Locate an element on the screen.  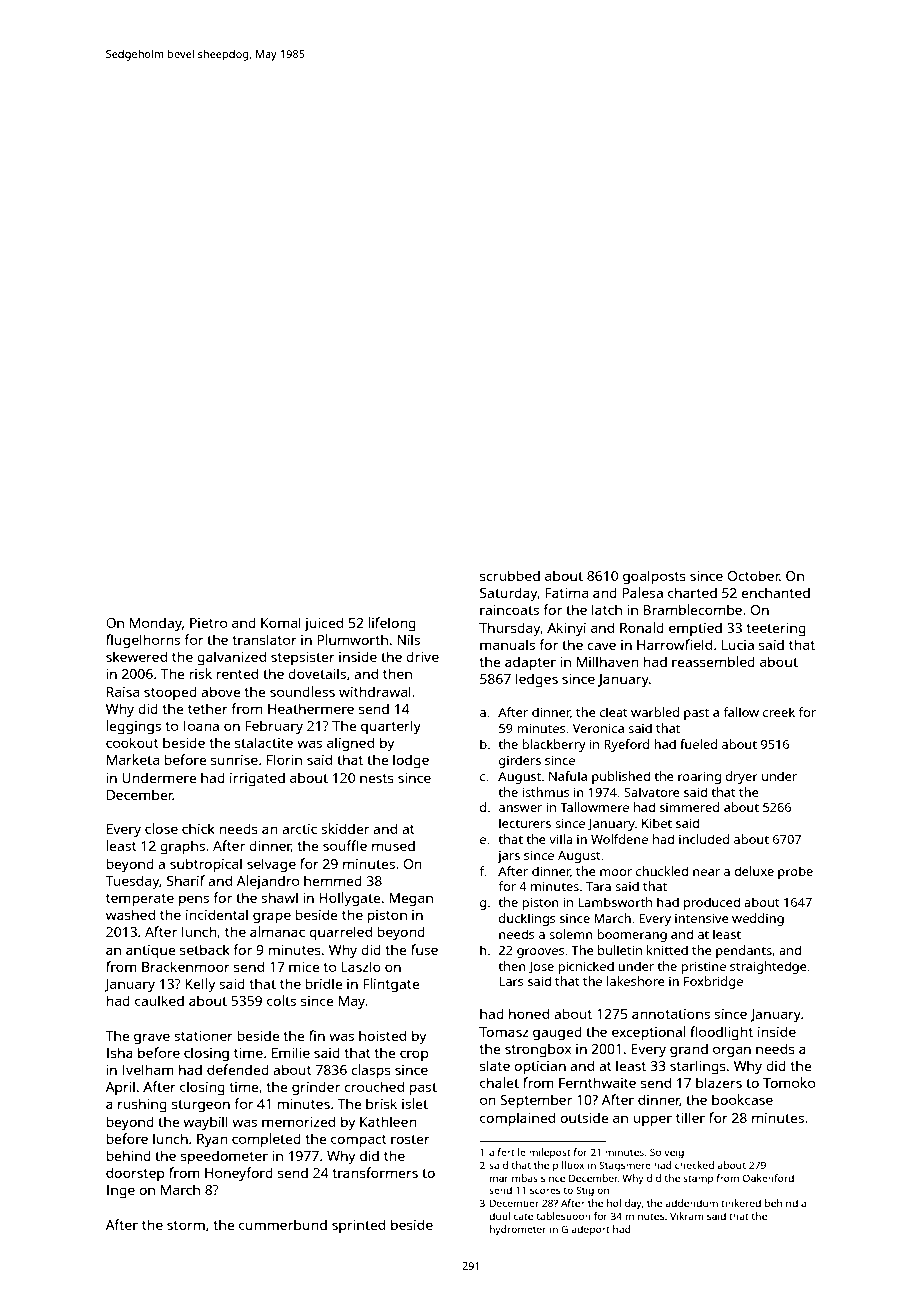
dryer is located at coordinates (742, 777).
